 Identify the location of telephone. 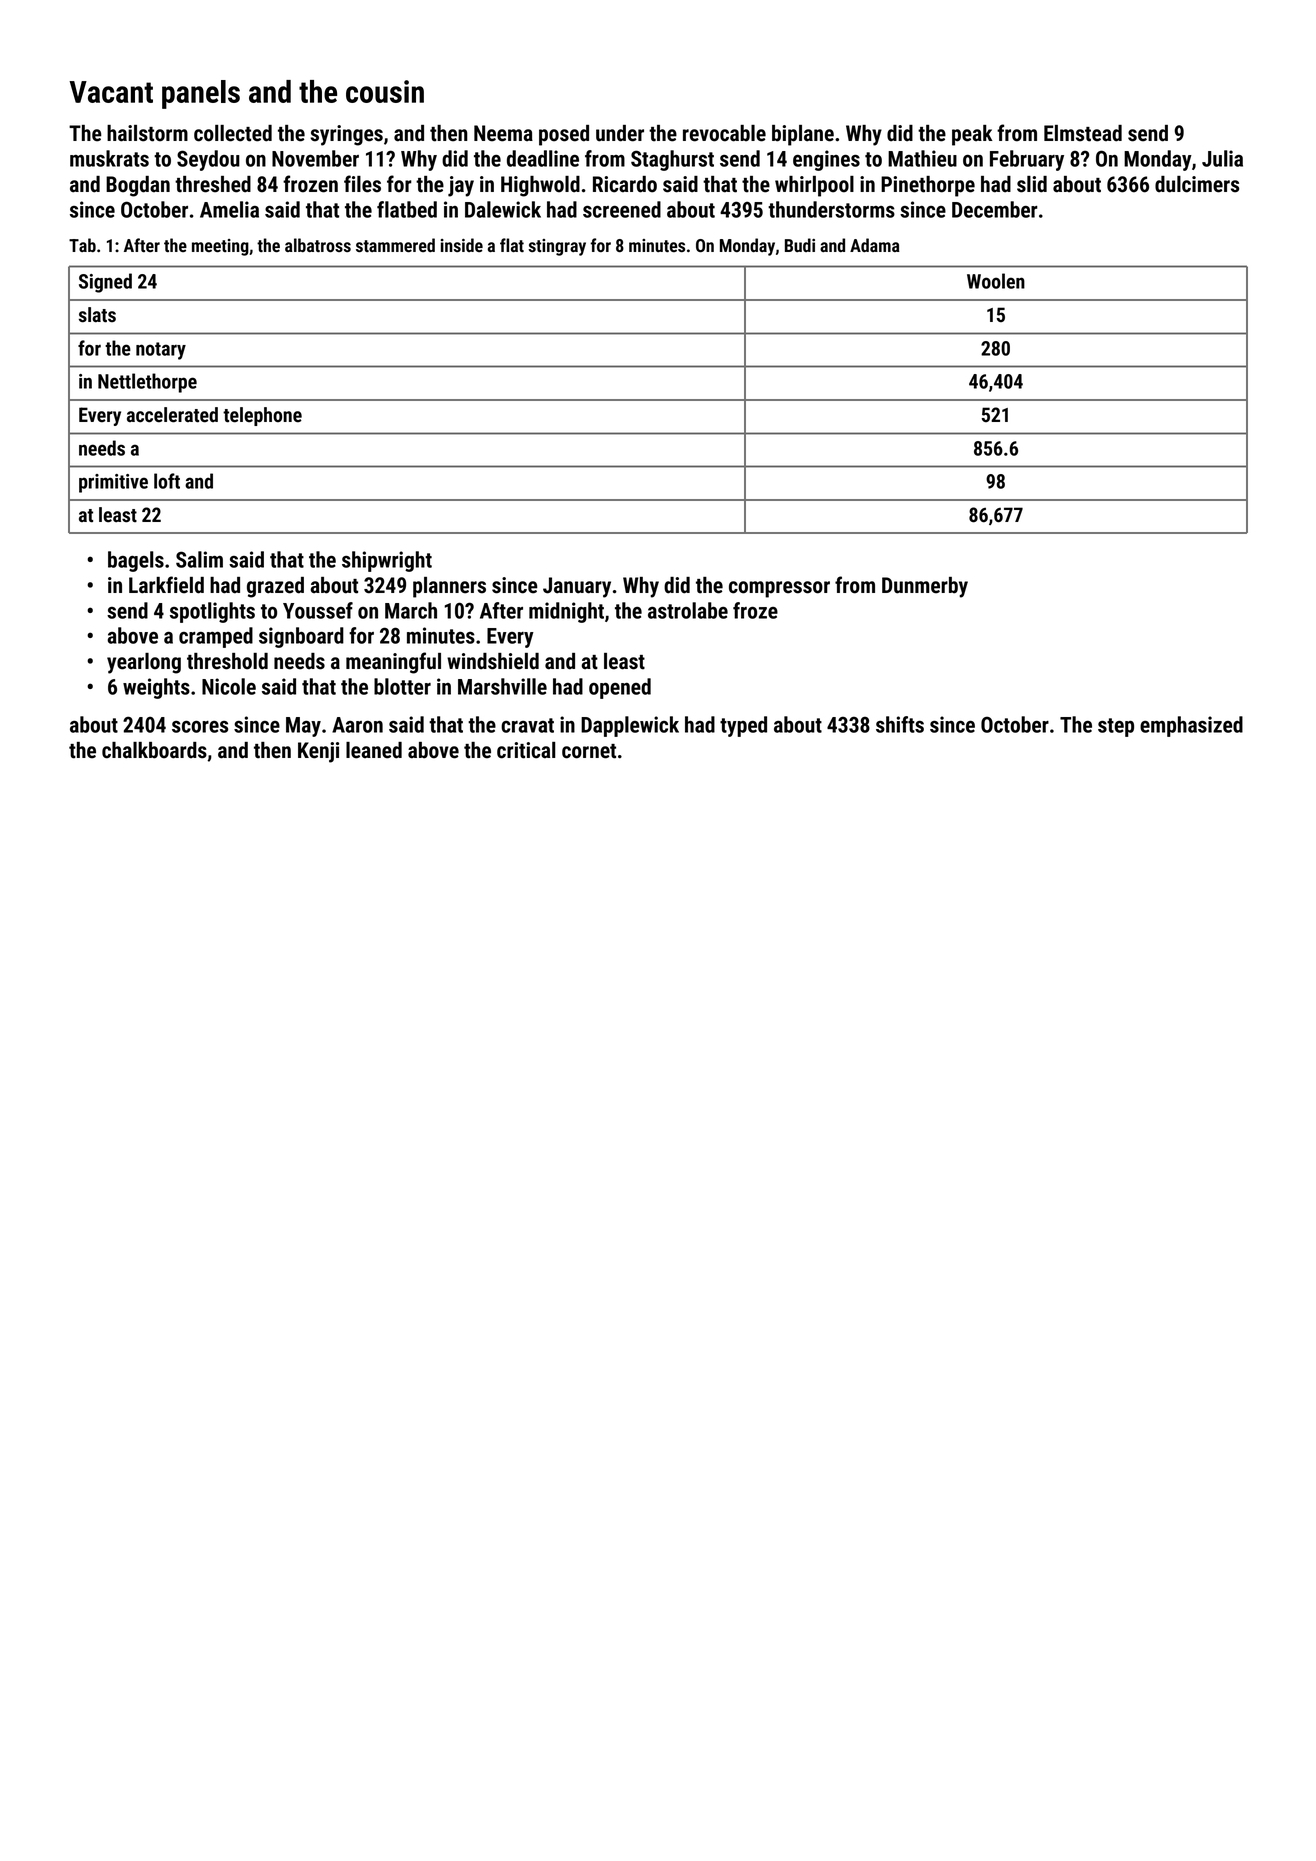
(262, 416).
